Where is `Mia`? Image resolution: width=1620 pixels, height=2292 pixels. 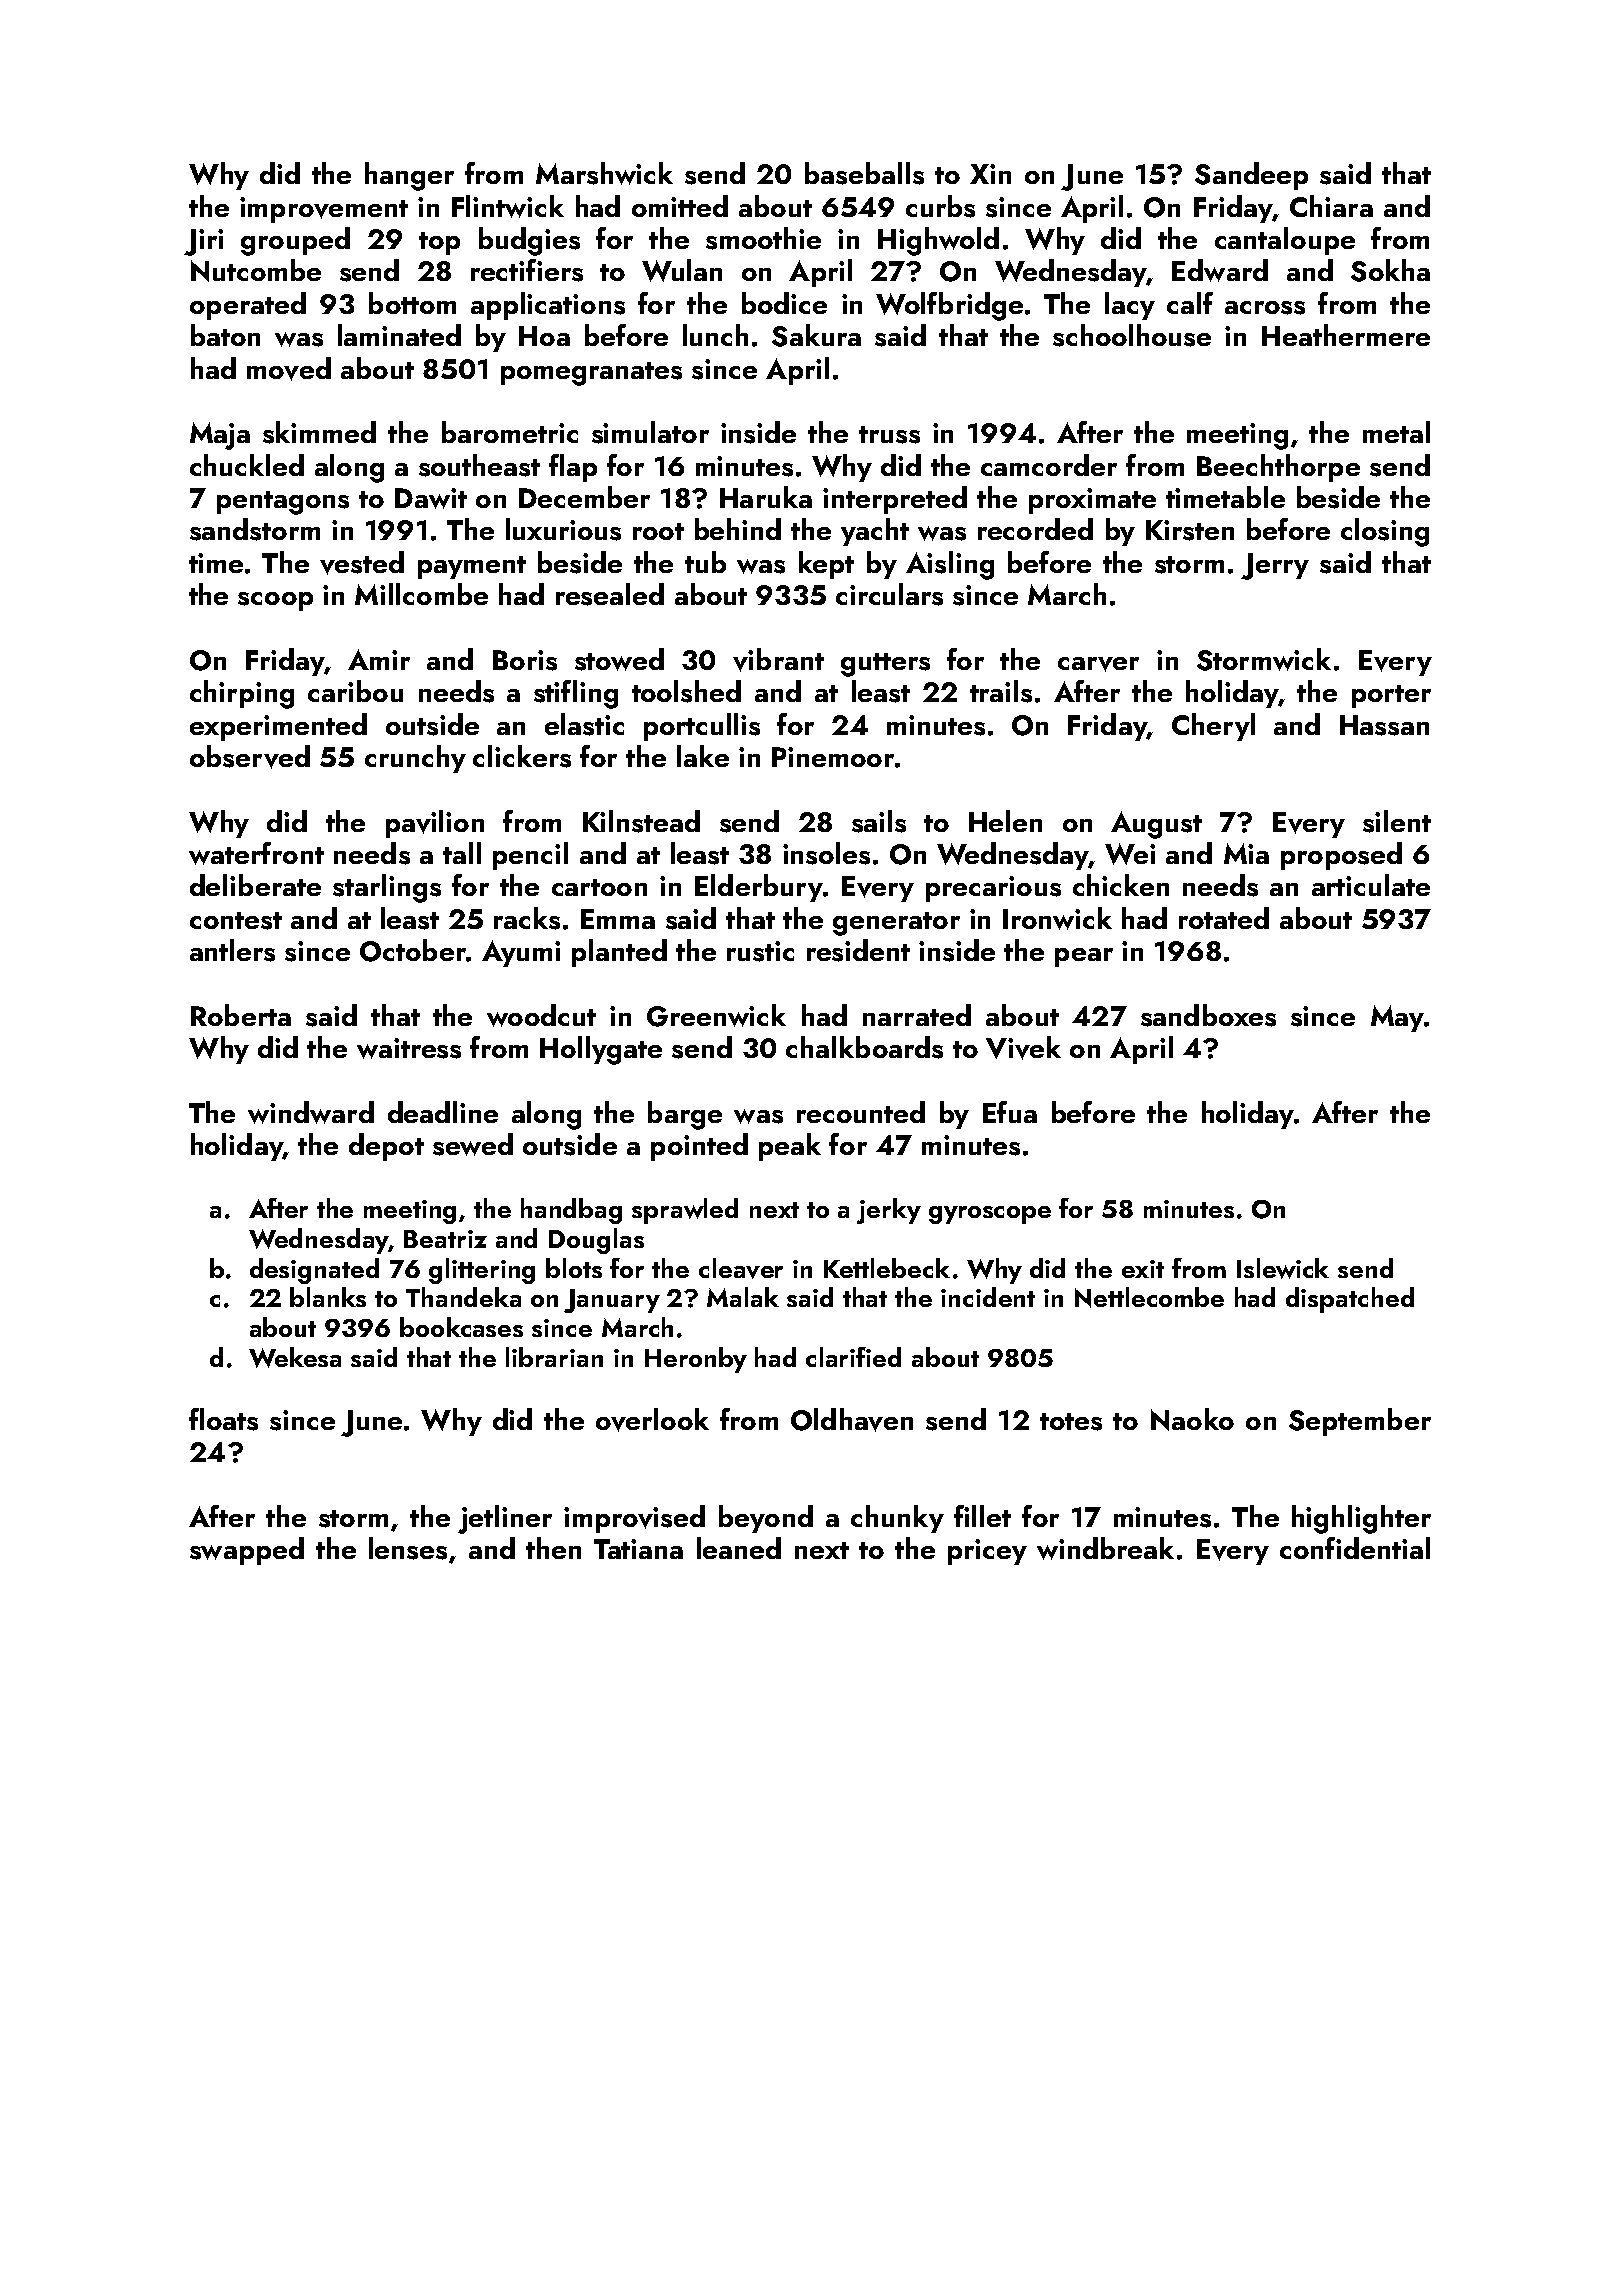
Mia is located at coordinates (1246, 853).
